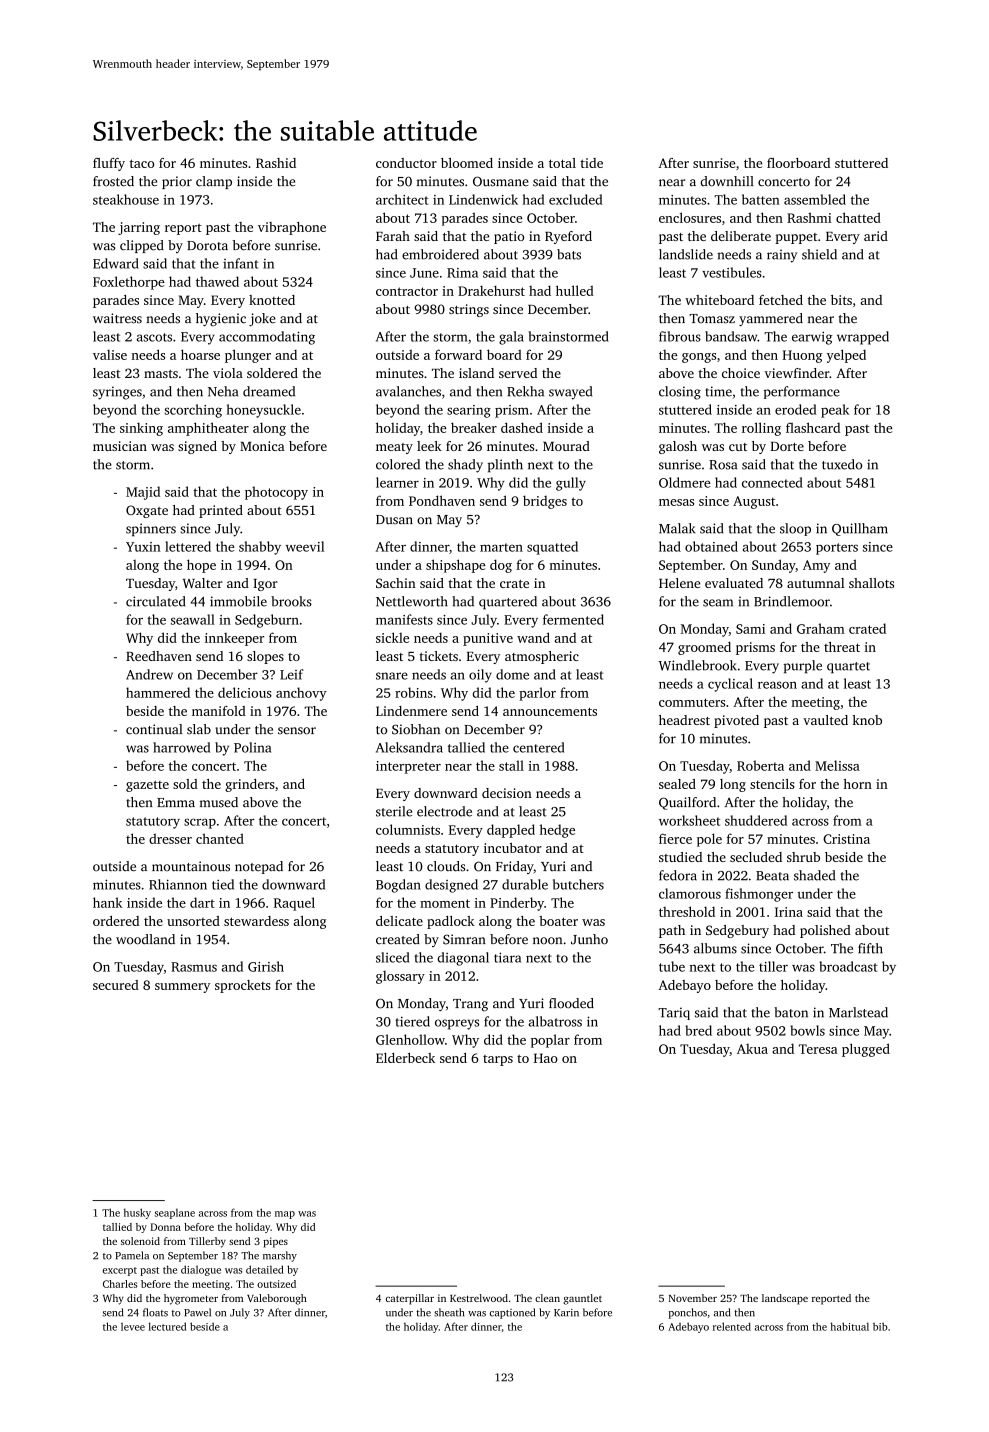 Image resolution: width=989 pixels, height=1432 pixels. Describe the element at coordinates (449, 1312) in the page. I see `sheath` at that location.
